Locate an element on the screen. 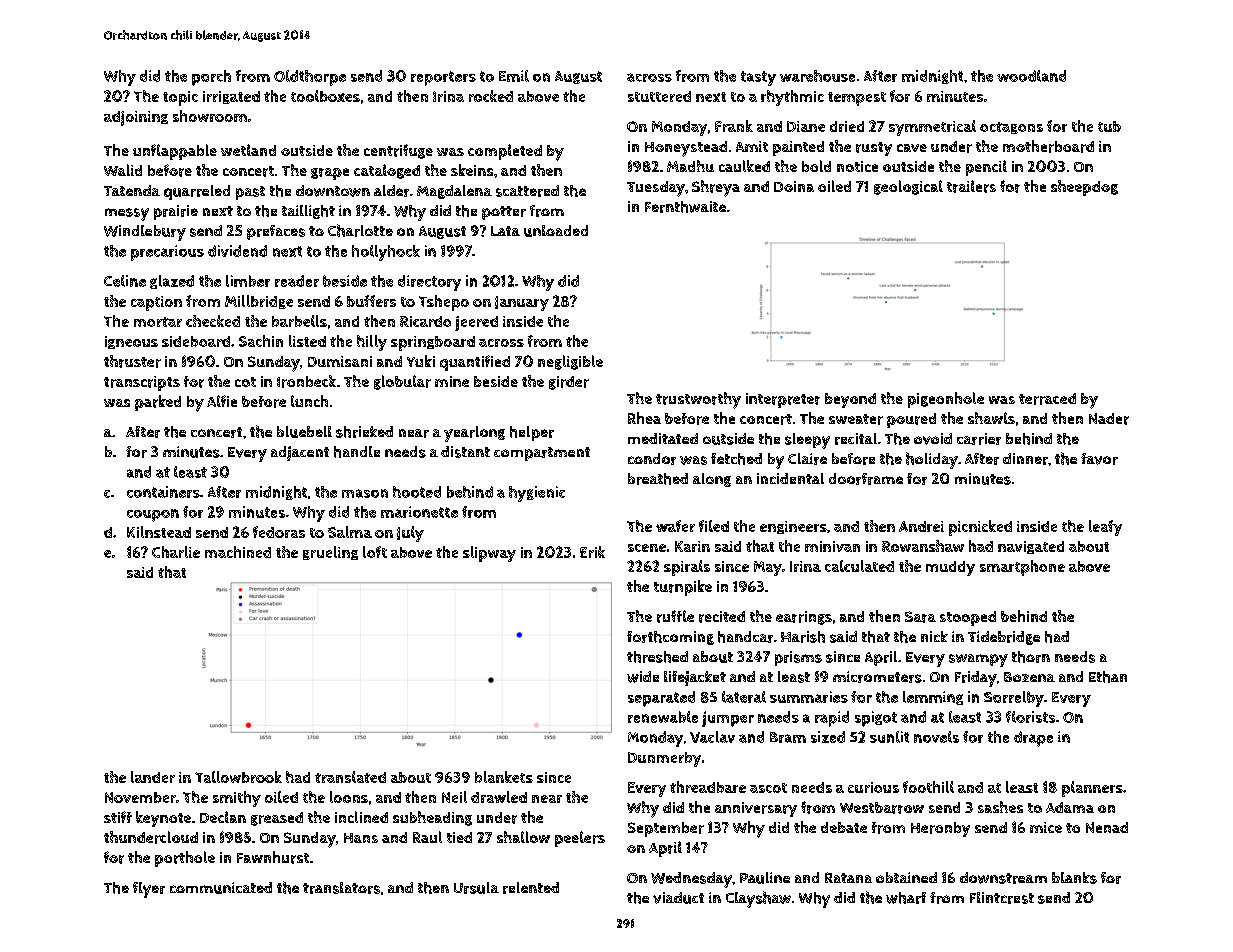 The width and height of the screenshot is (1233, 952). Ursula is located at coordinates (476, 888).
